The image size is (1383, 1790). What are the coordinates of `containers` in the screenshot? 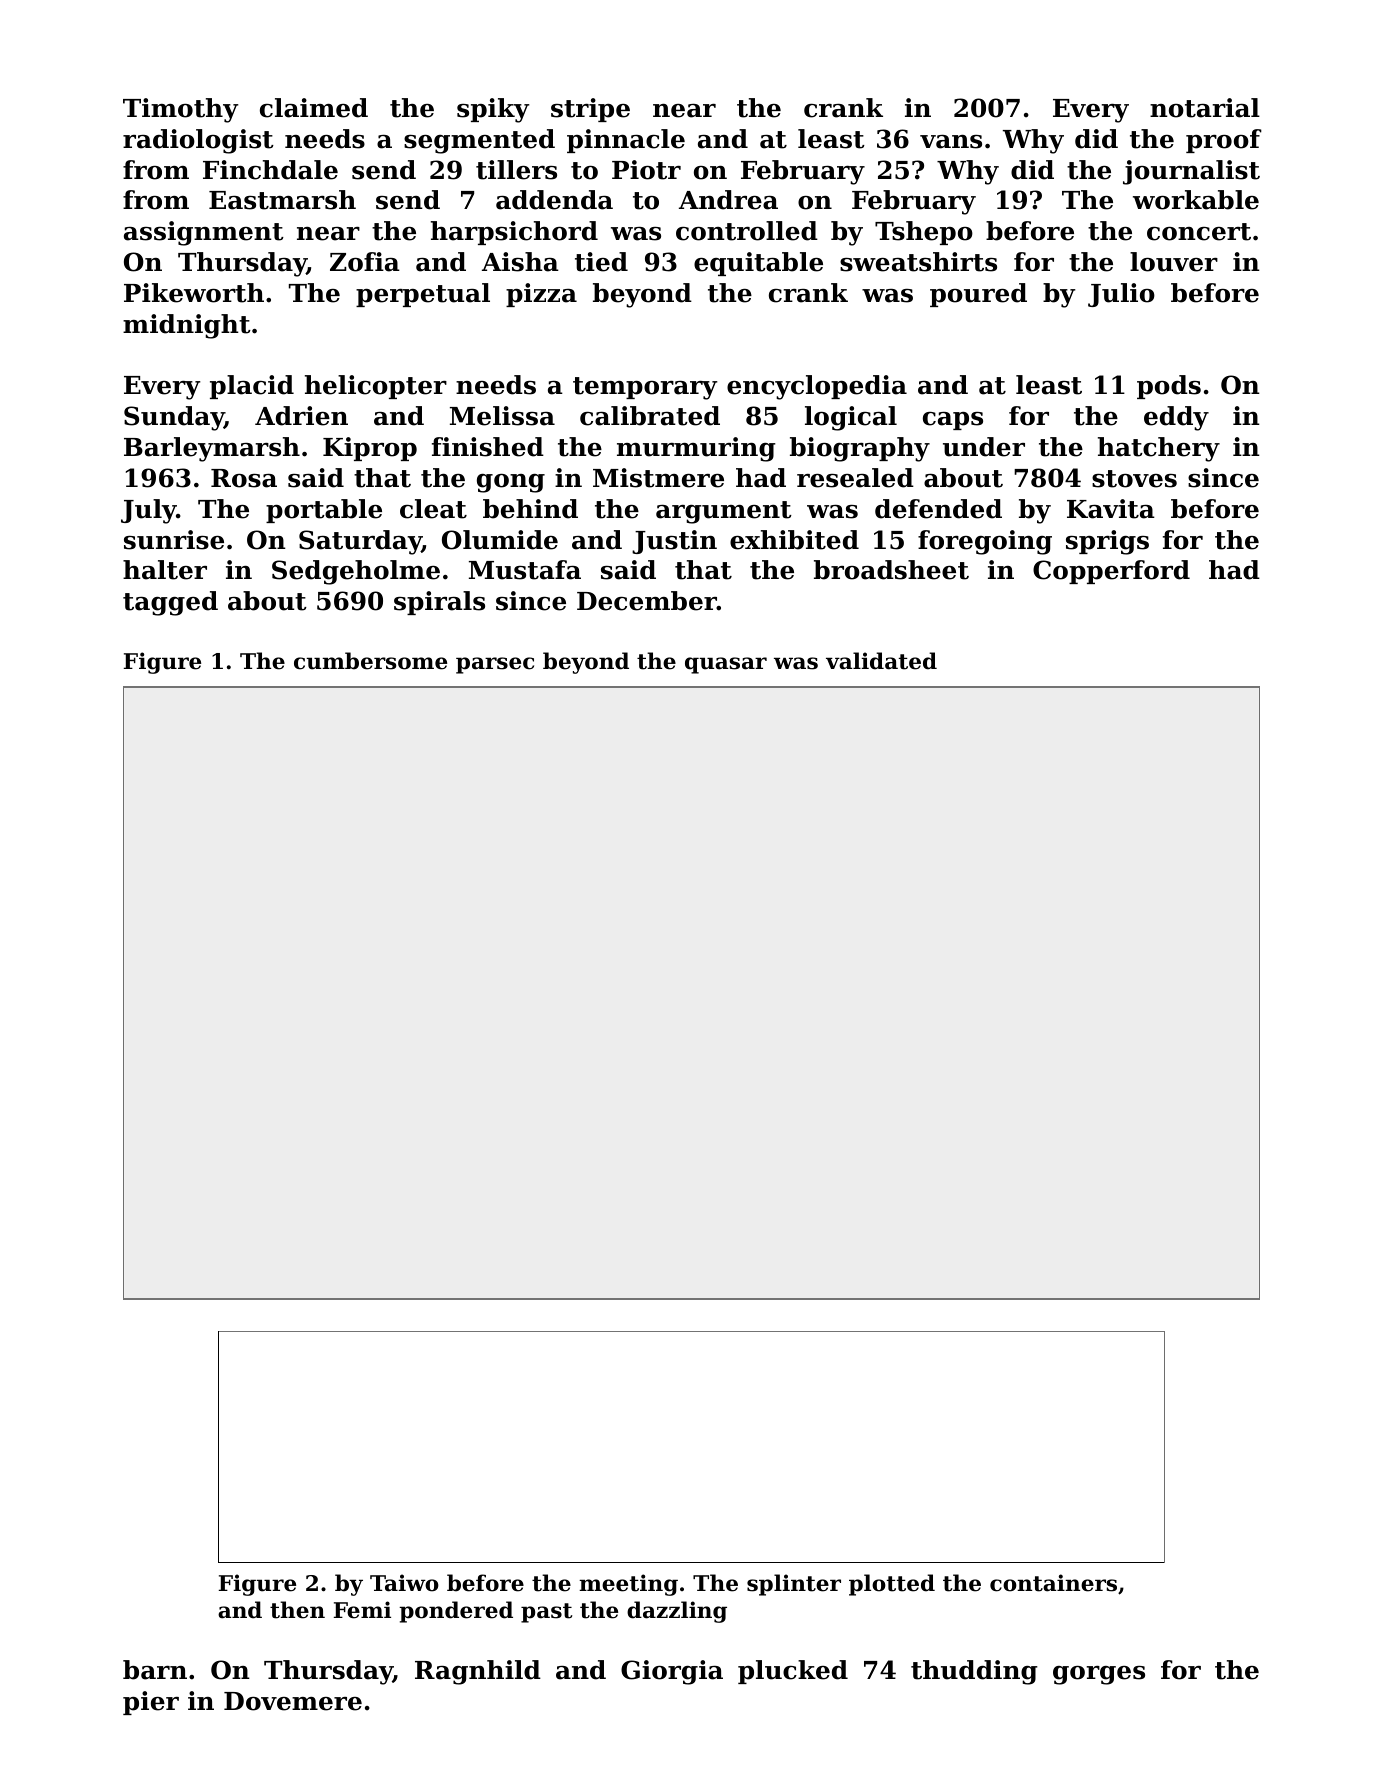 It's located at (1053, 1583).
